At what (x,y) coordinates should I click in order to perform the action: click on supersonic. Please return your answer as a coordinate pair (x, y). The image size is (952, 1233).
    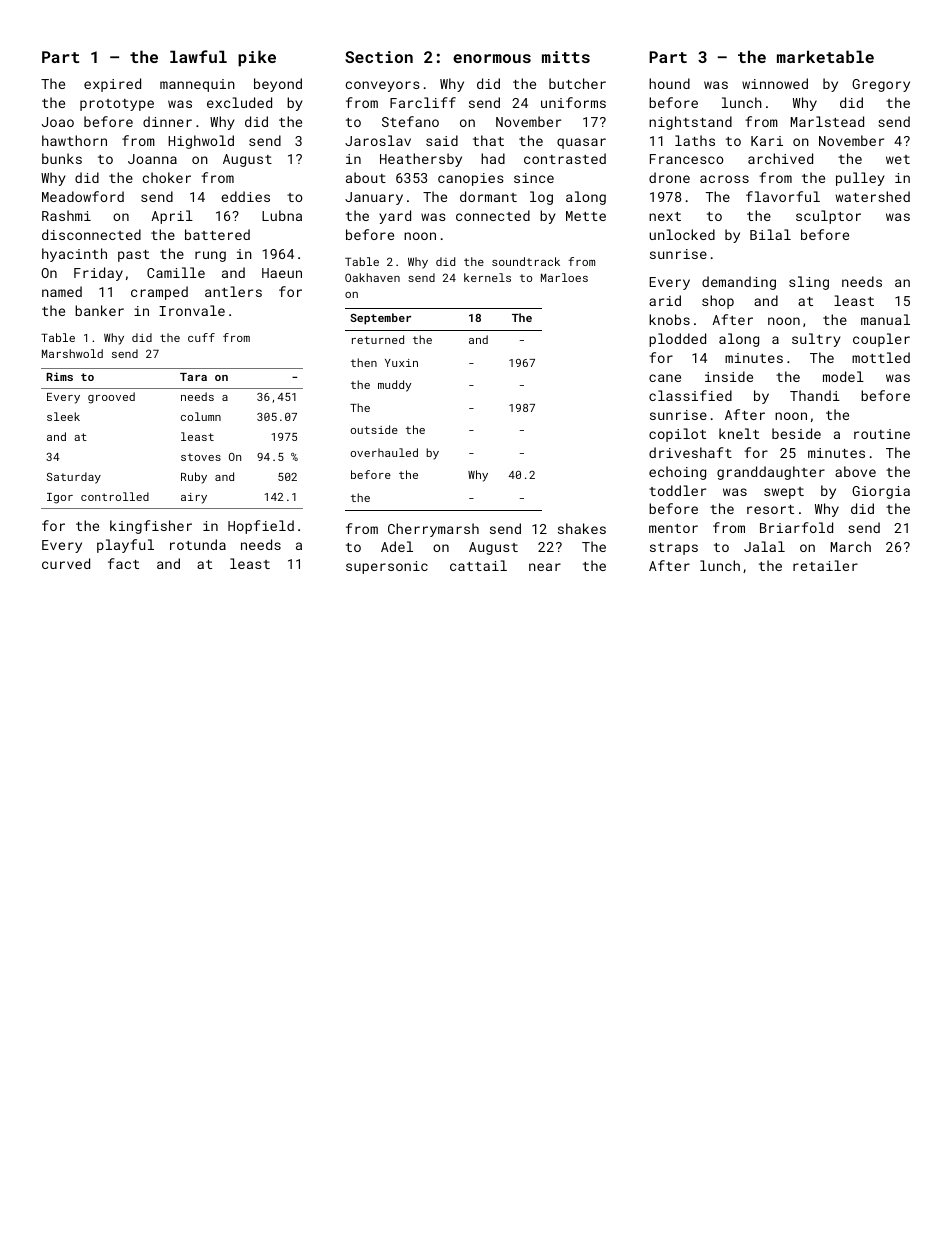
    Looking at the image, I should click on (387, 567).
